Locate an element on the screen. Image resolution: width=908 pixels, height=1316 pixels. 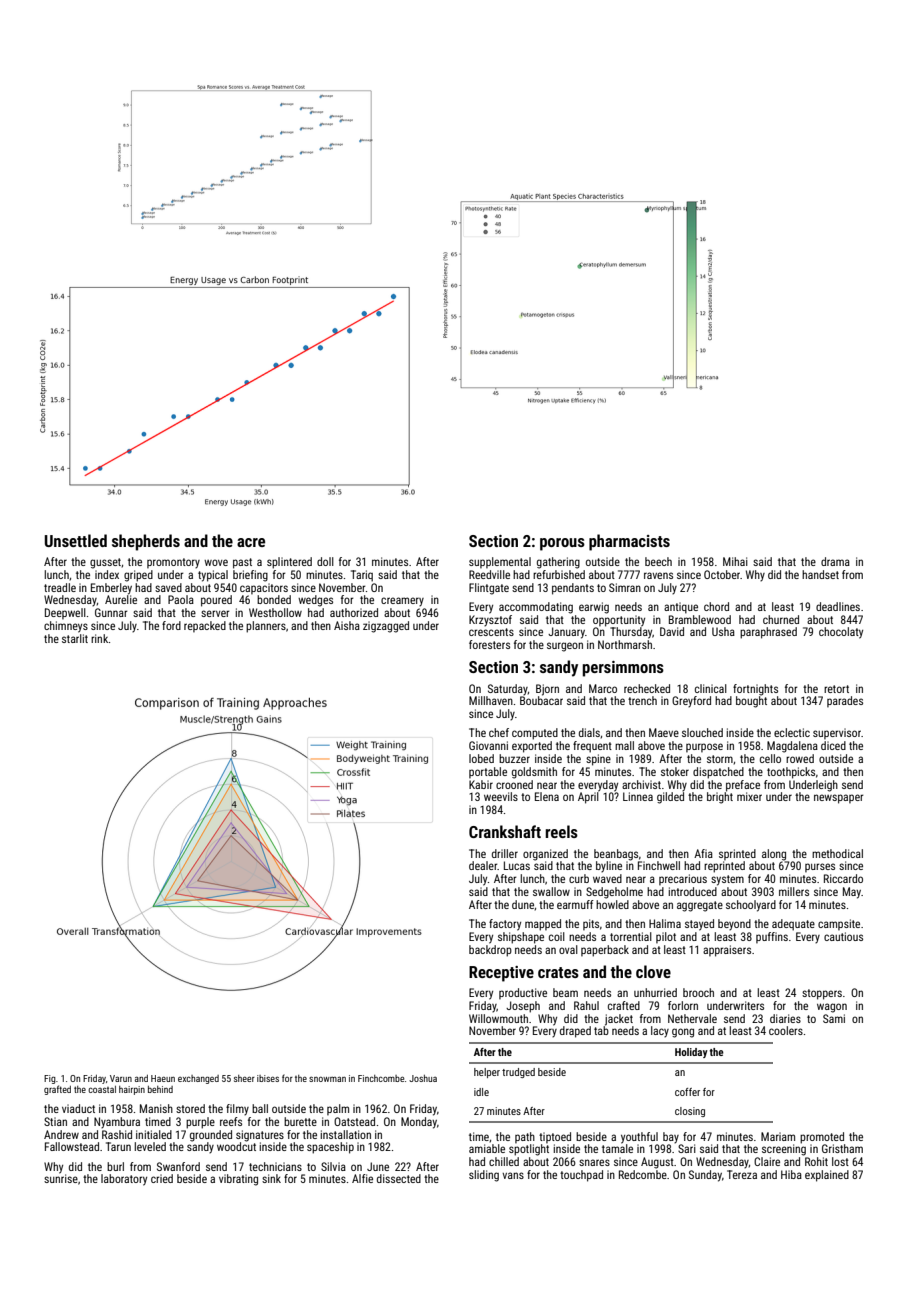
ravens is located at coordinates (658, 575).
